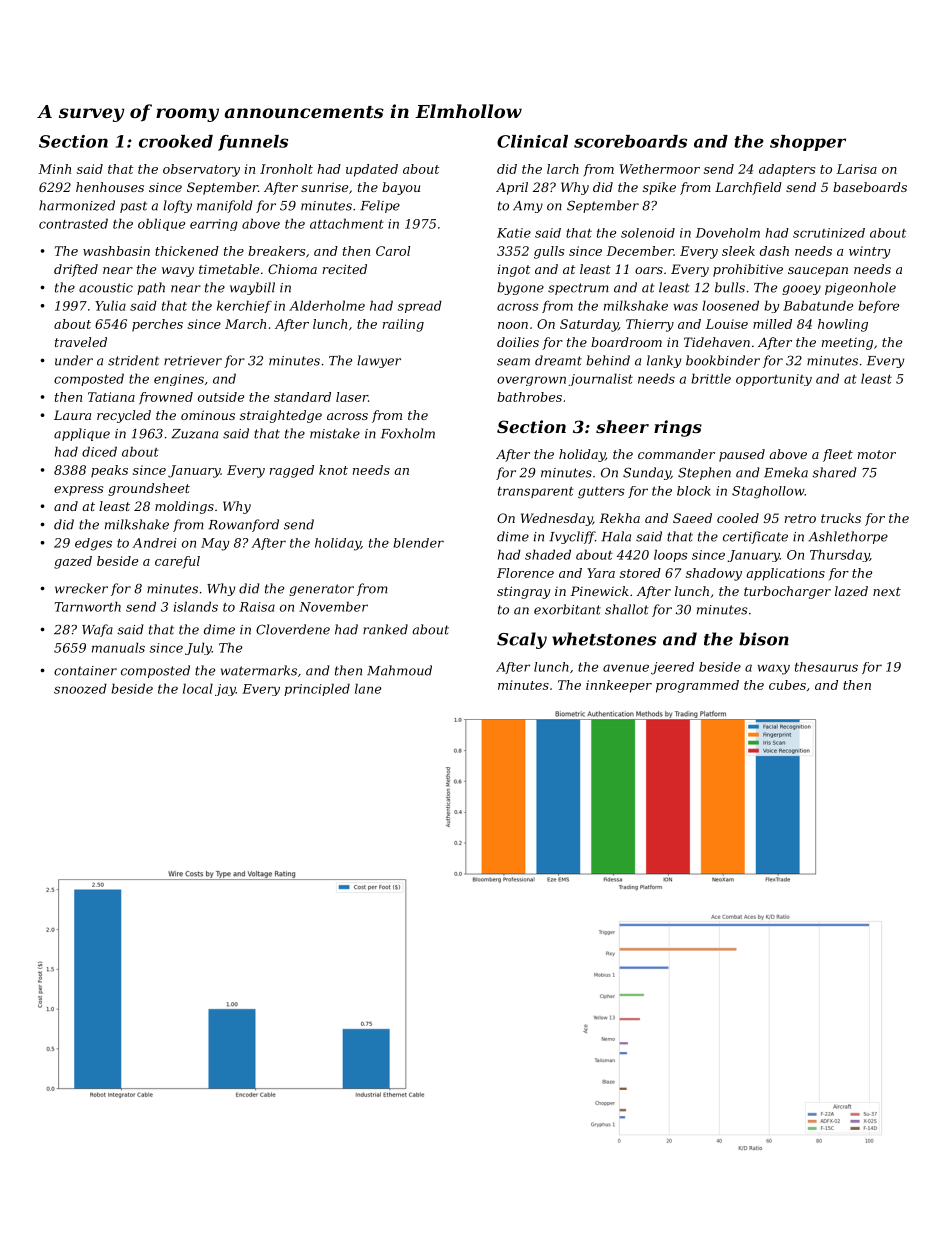  Describe the element at coordinates (420, 306) in the document. I see `spread` at that location.
